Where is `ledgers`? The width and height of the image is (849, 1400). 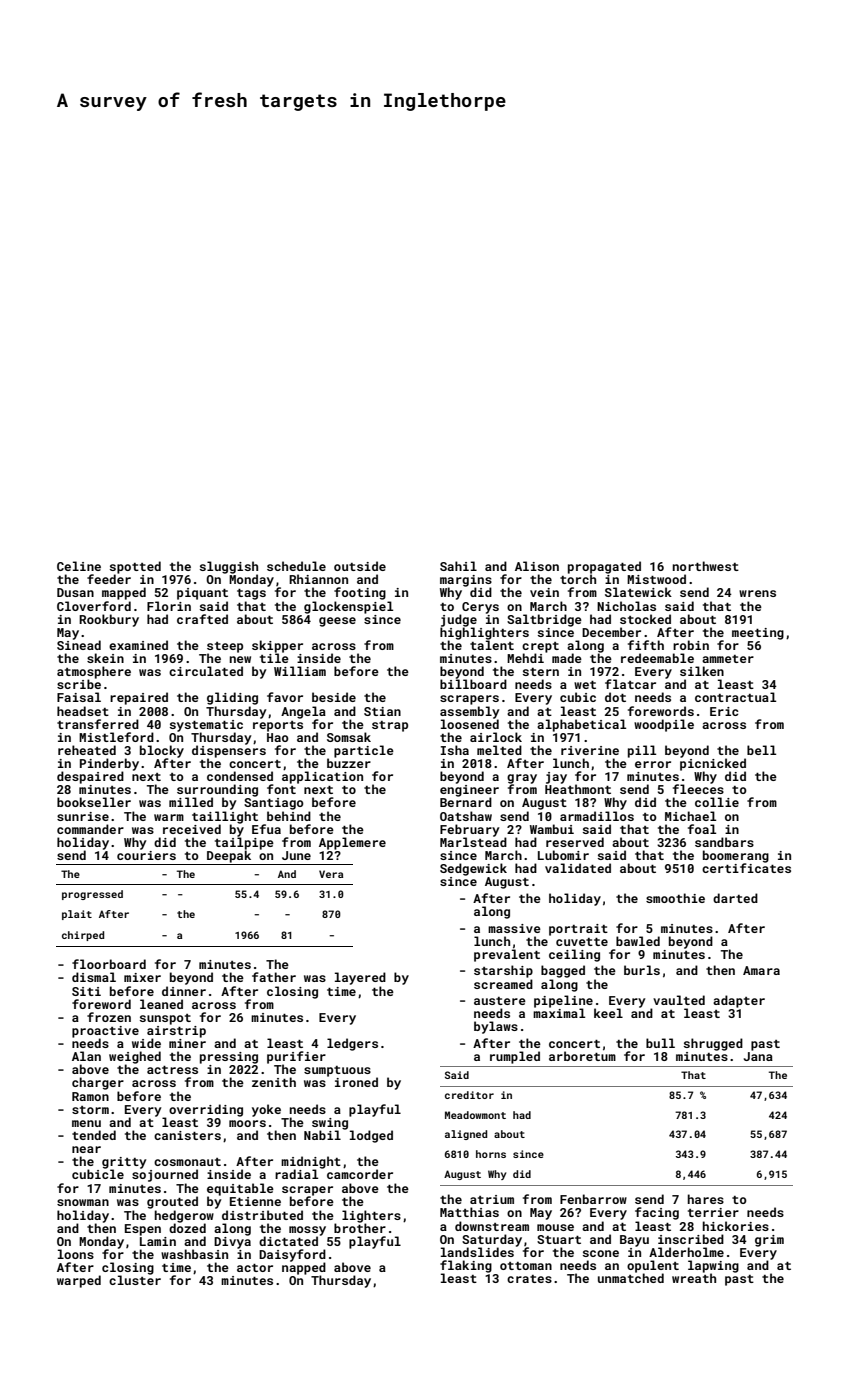
ledgers is located at coordinates (352, 1044).
